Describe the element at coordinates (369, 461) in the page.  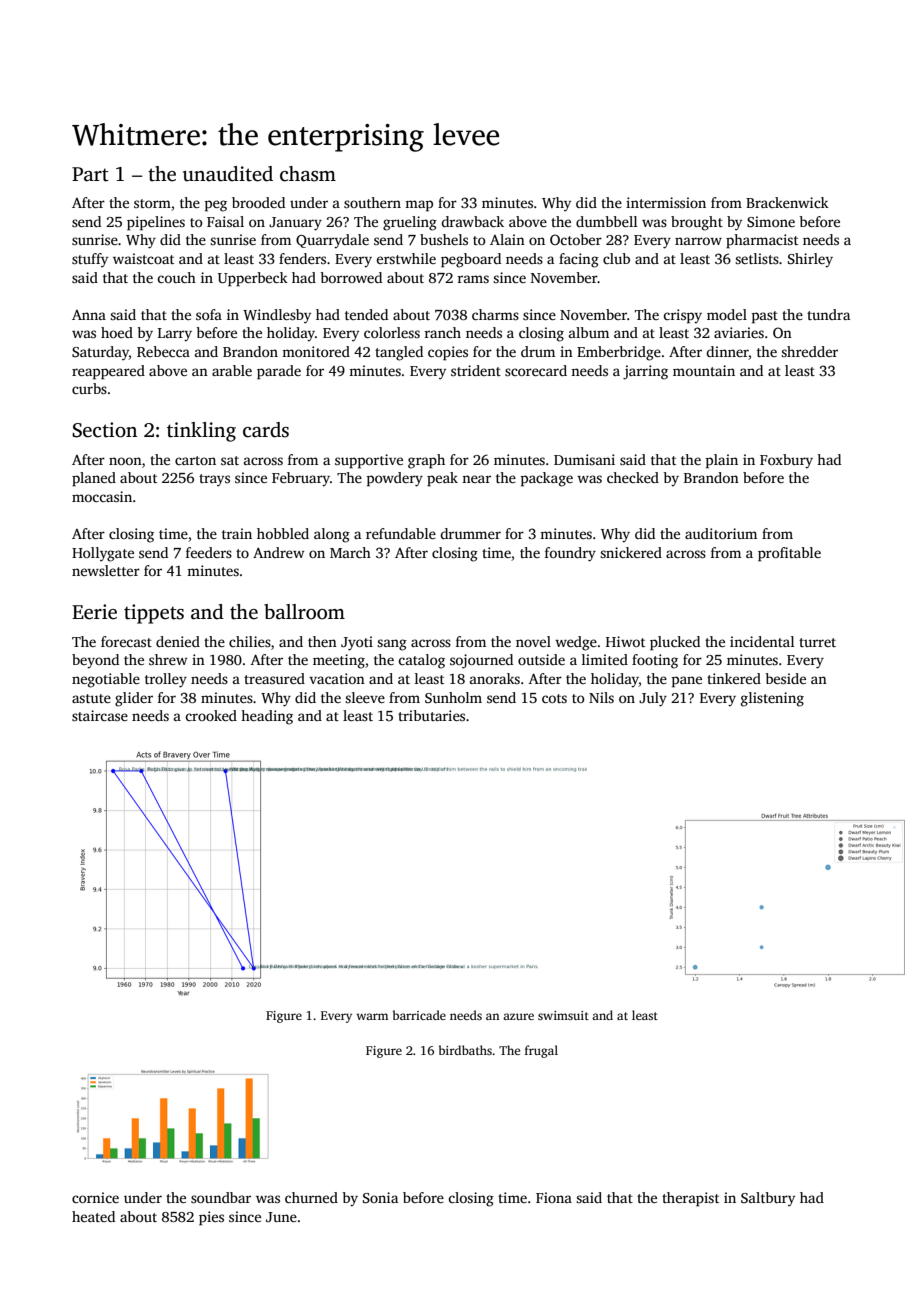
I see `supportive` at that location.
